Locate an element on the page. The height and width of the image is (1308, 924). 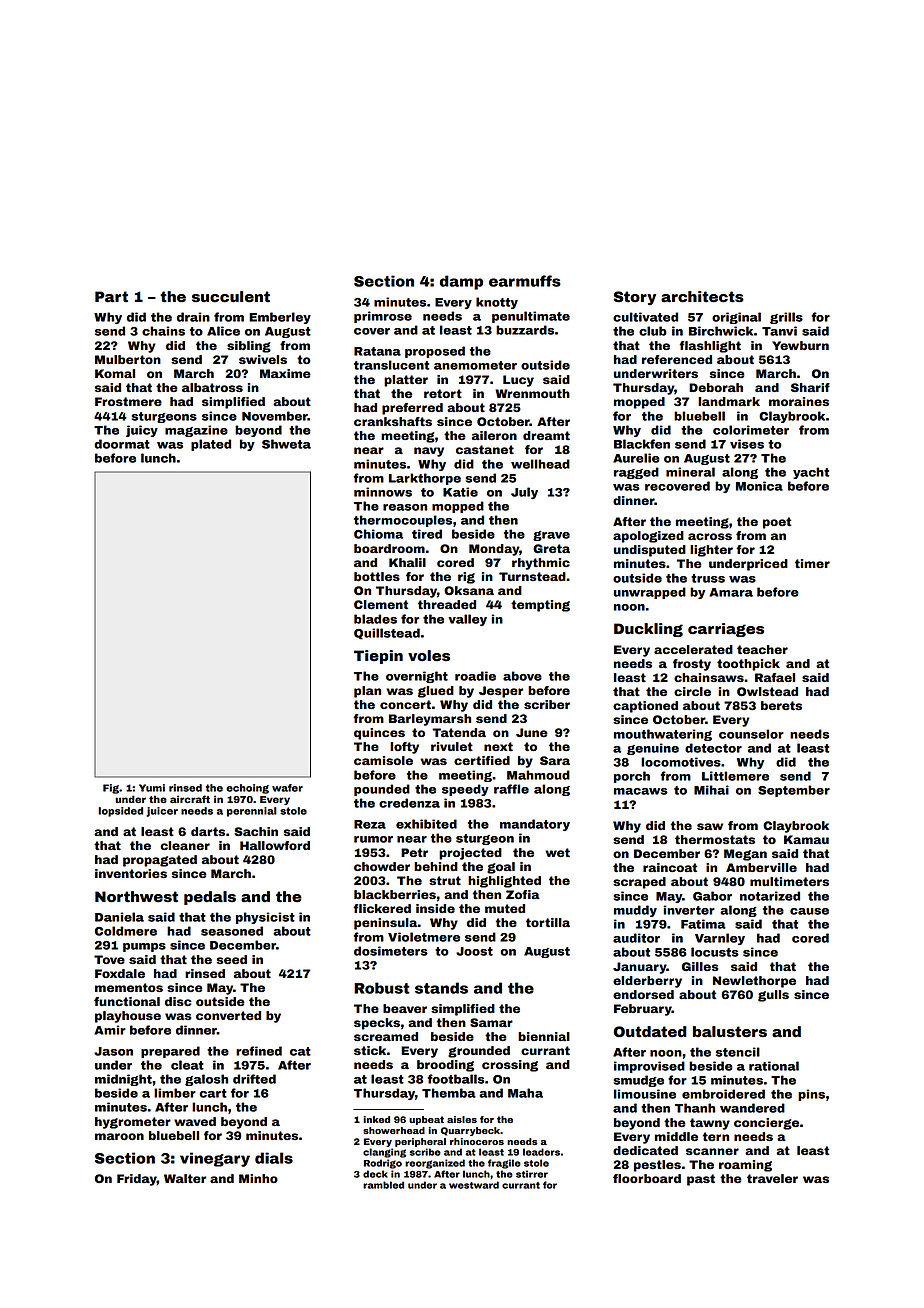
earmuffs is located at coordinates (525, 281).
